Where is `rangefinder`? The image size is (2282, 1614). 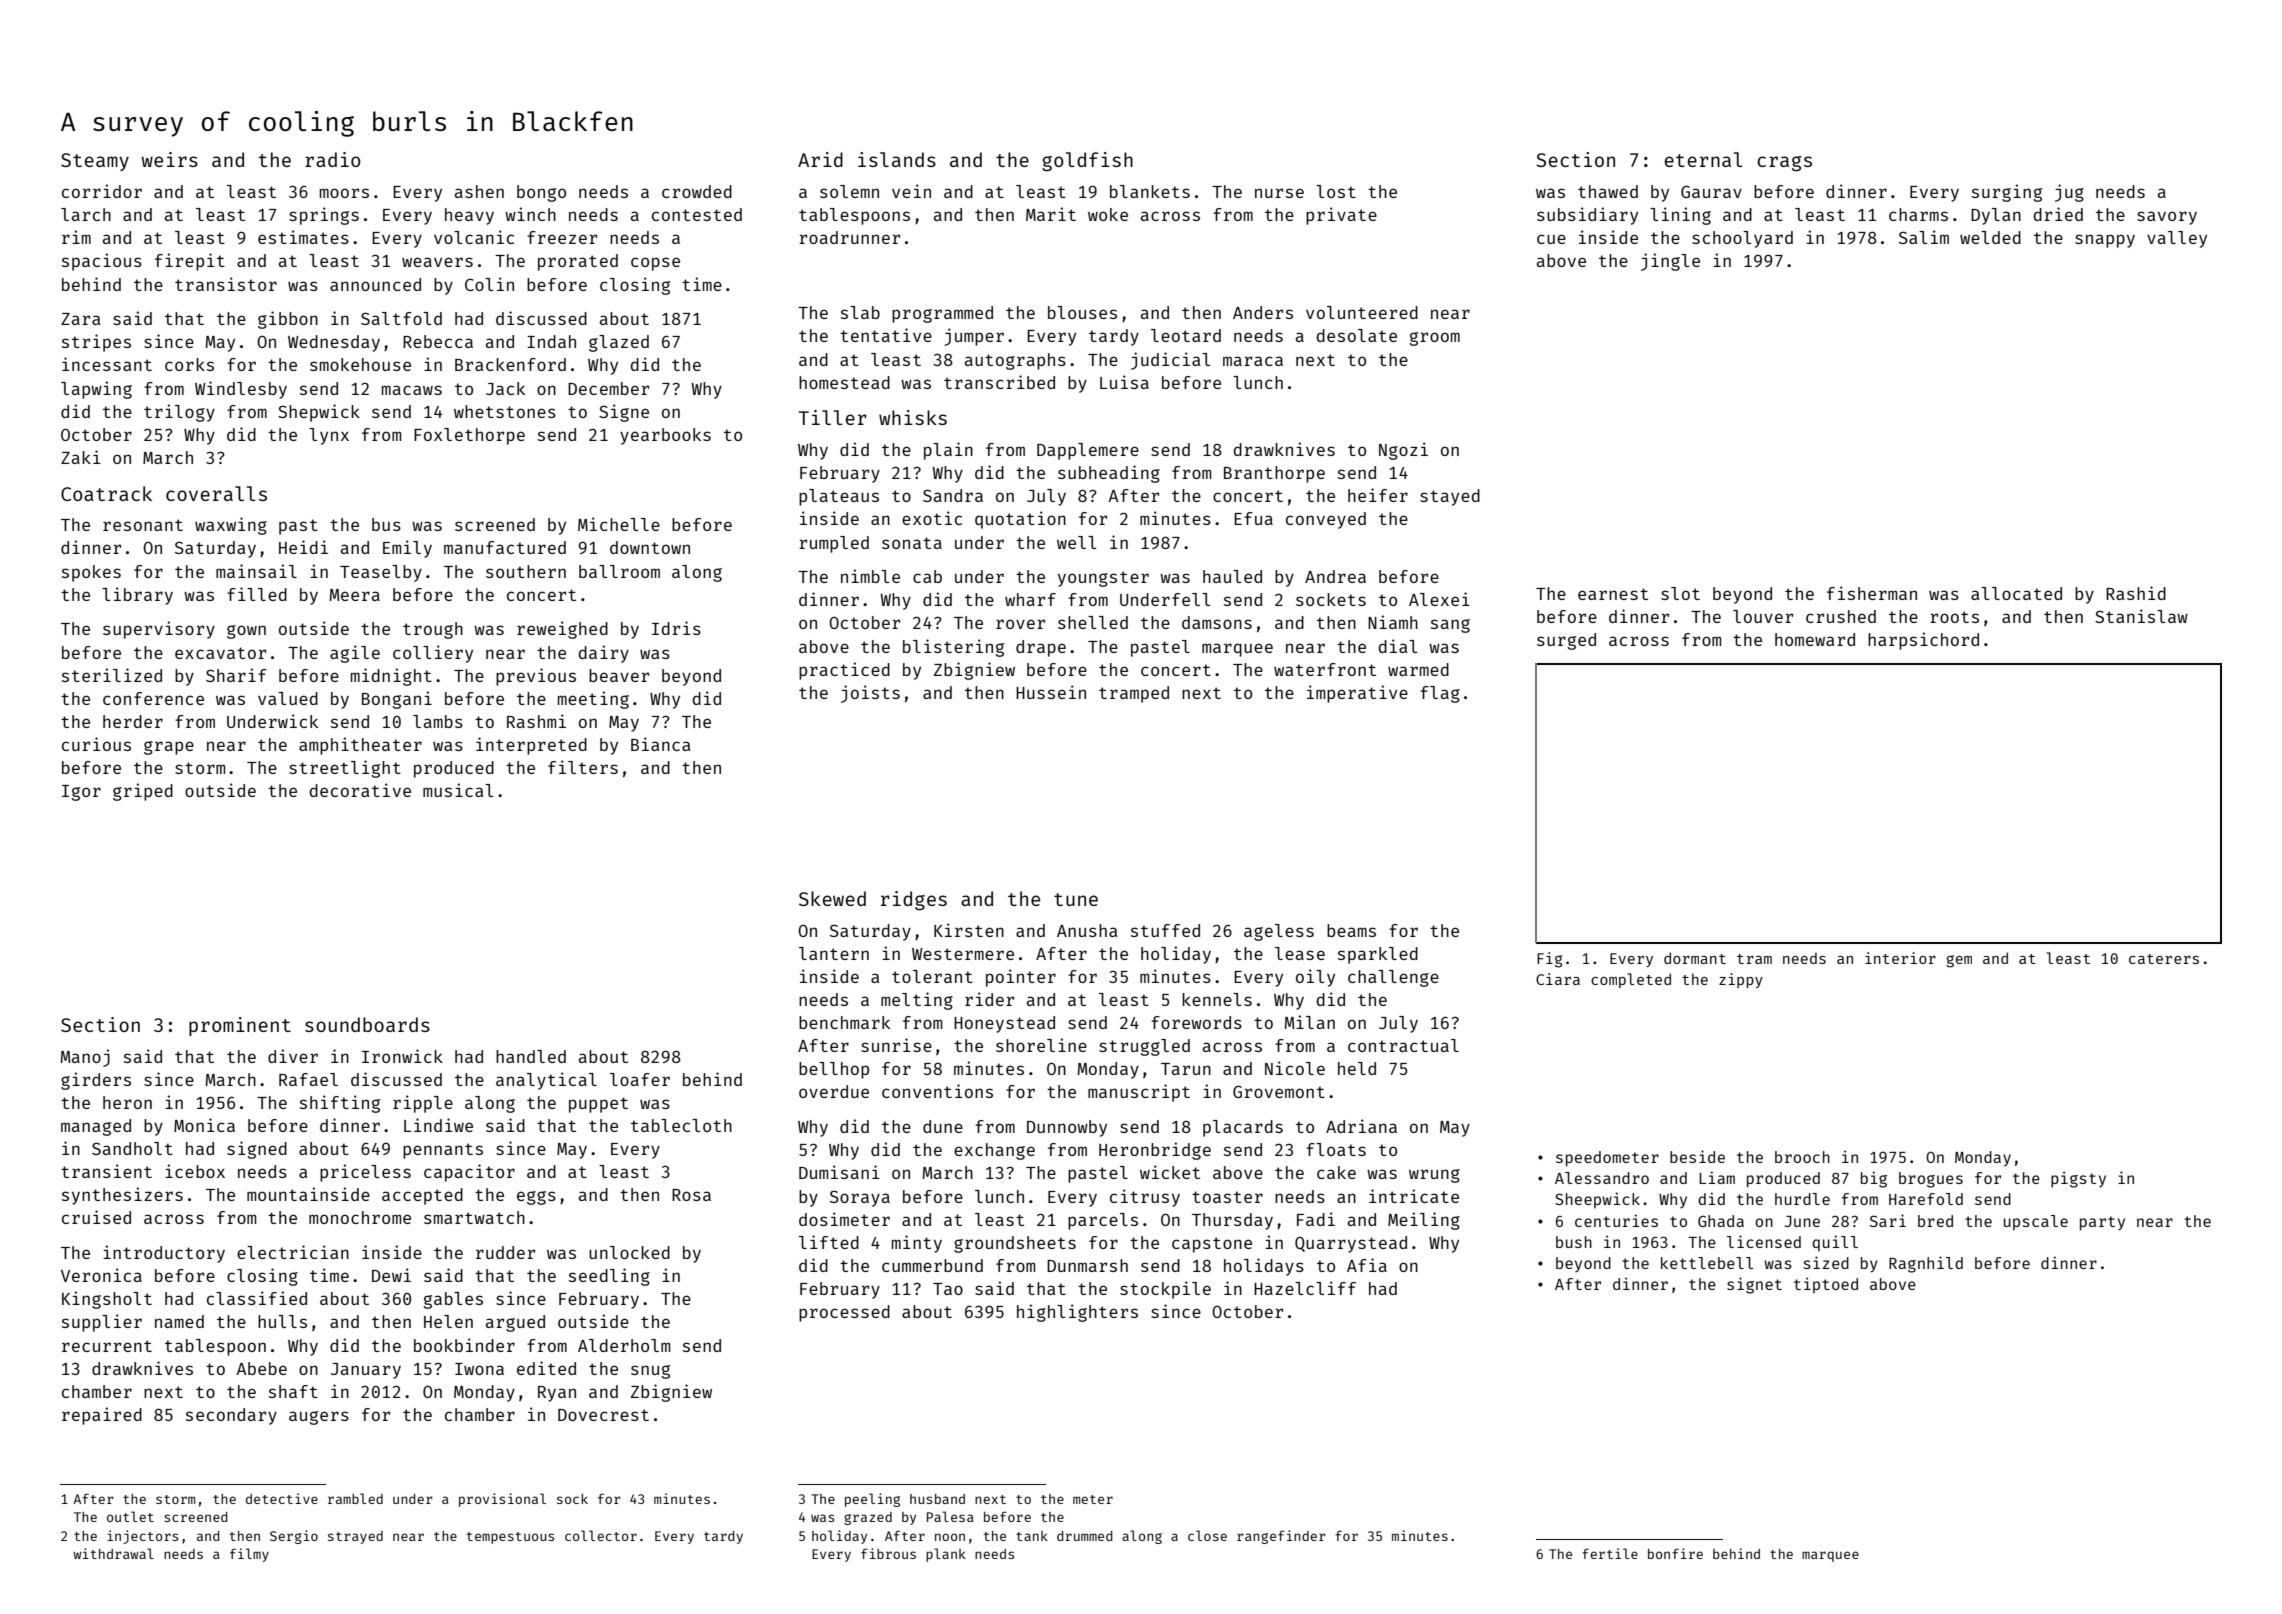
rangefinder is located at coordinates (1281, 1537).
